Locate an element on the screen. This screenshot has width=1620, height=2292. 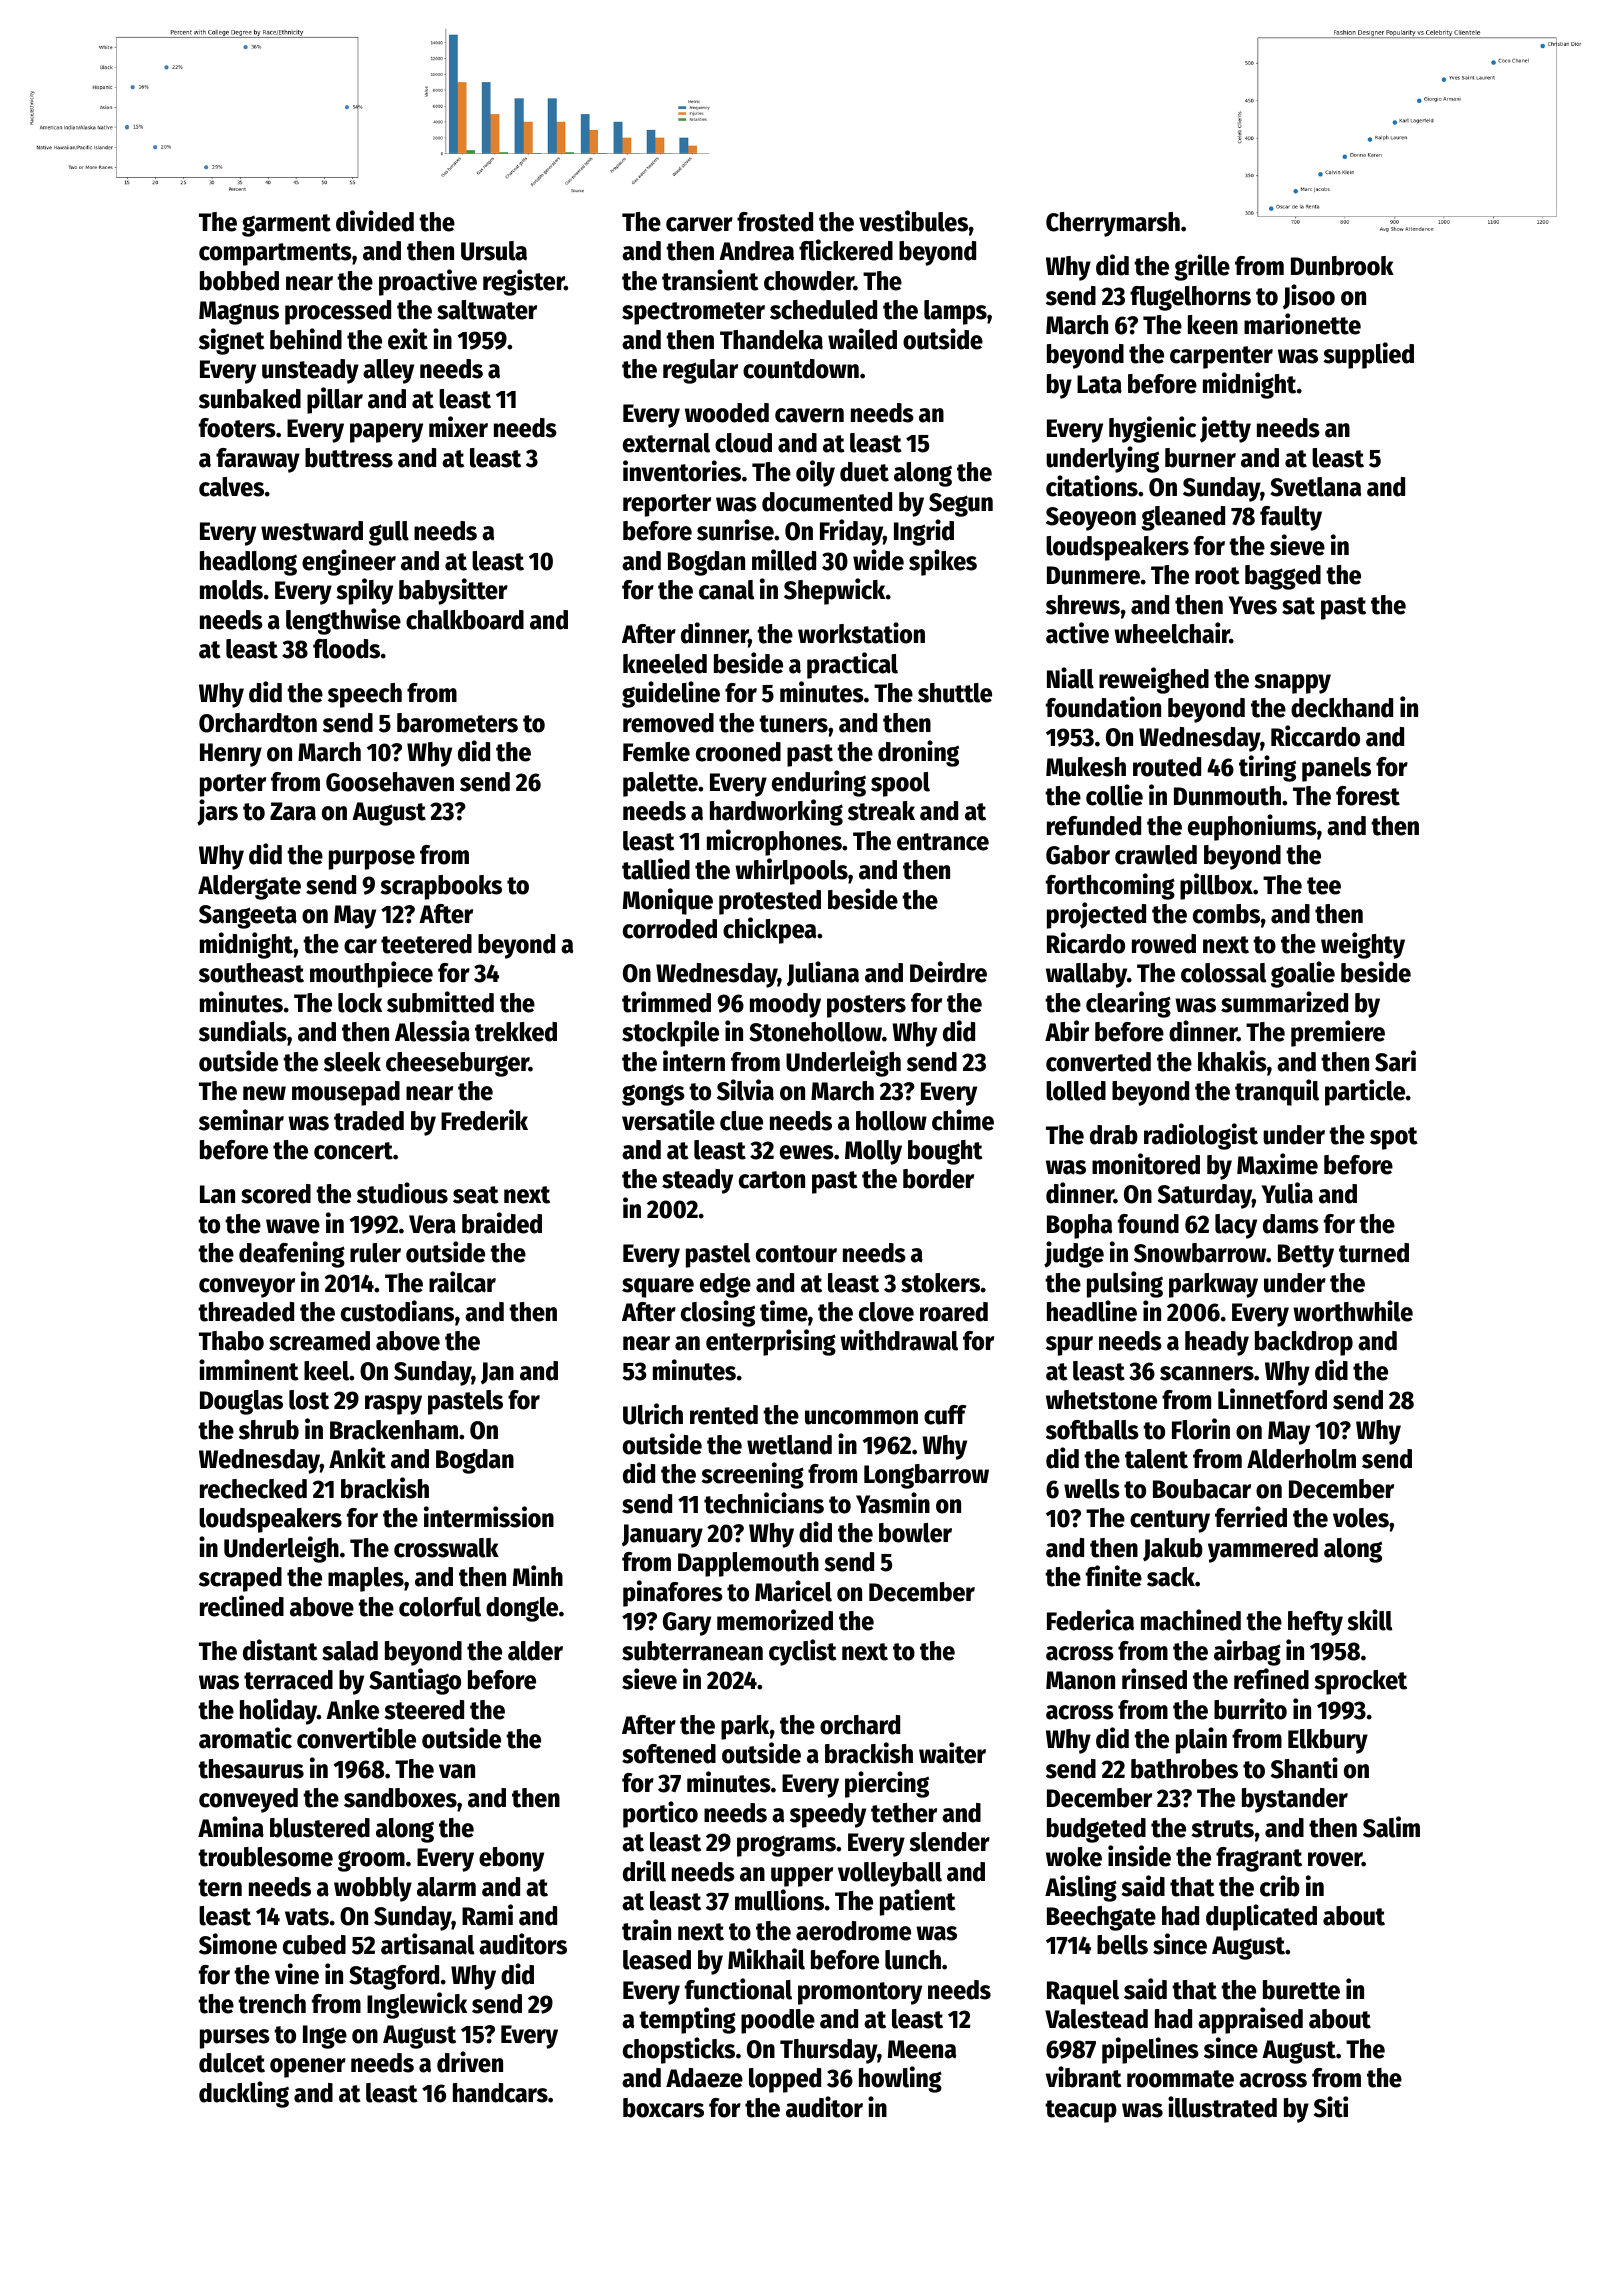
softened is located at coordinates (669, 1754).
